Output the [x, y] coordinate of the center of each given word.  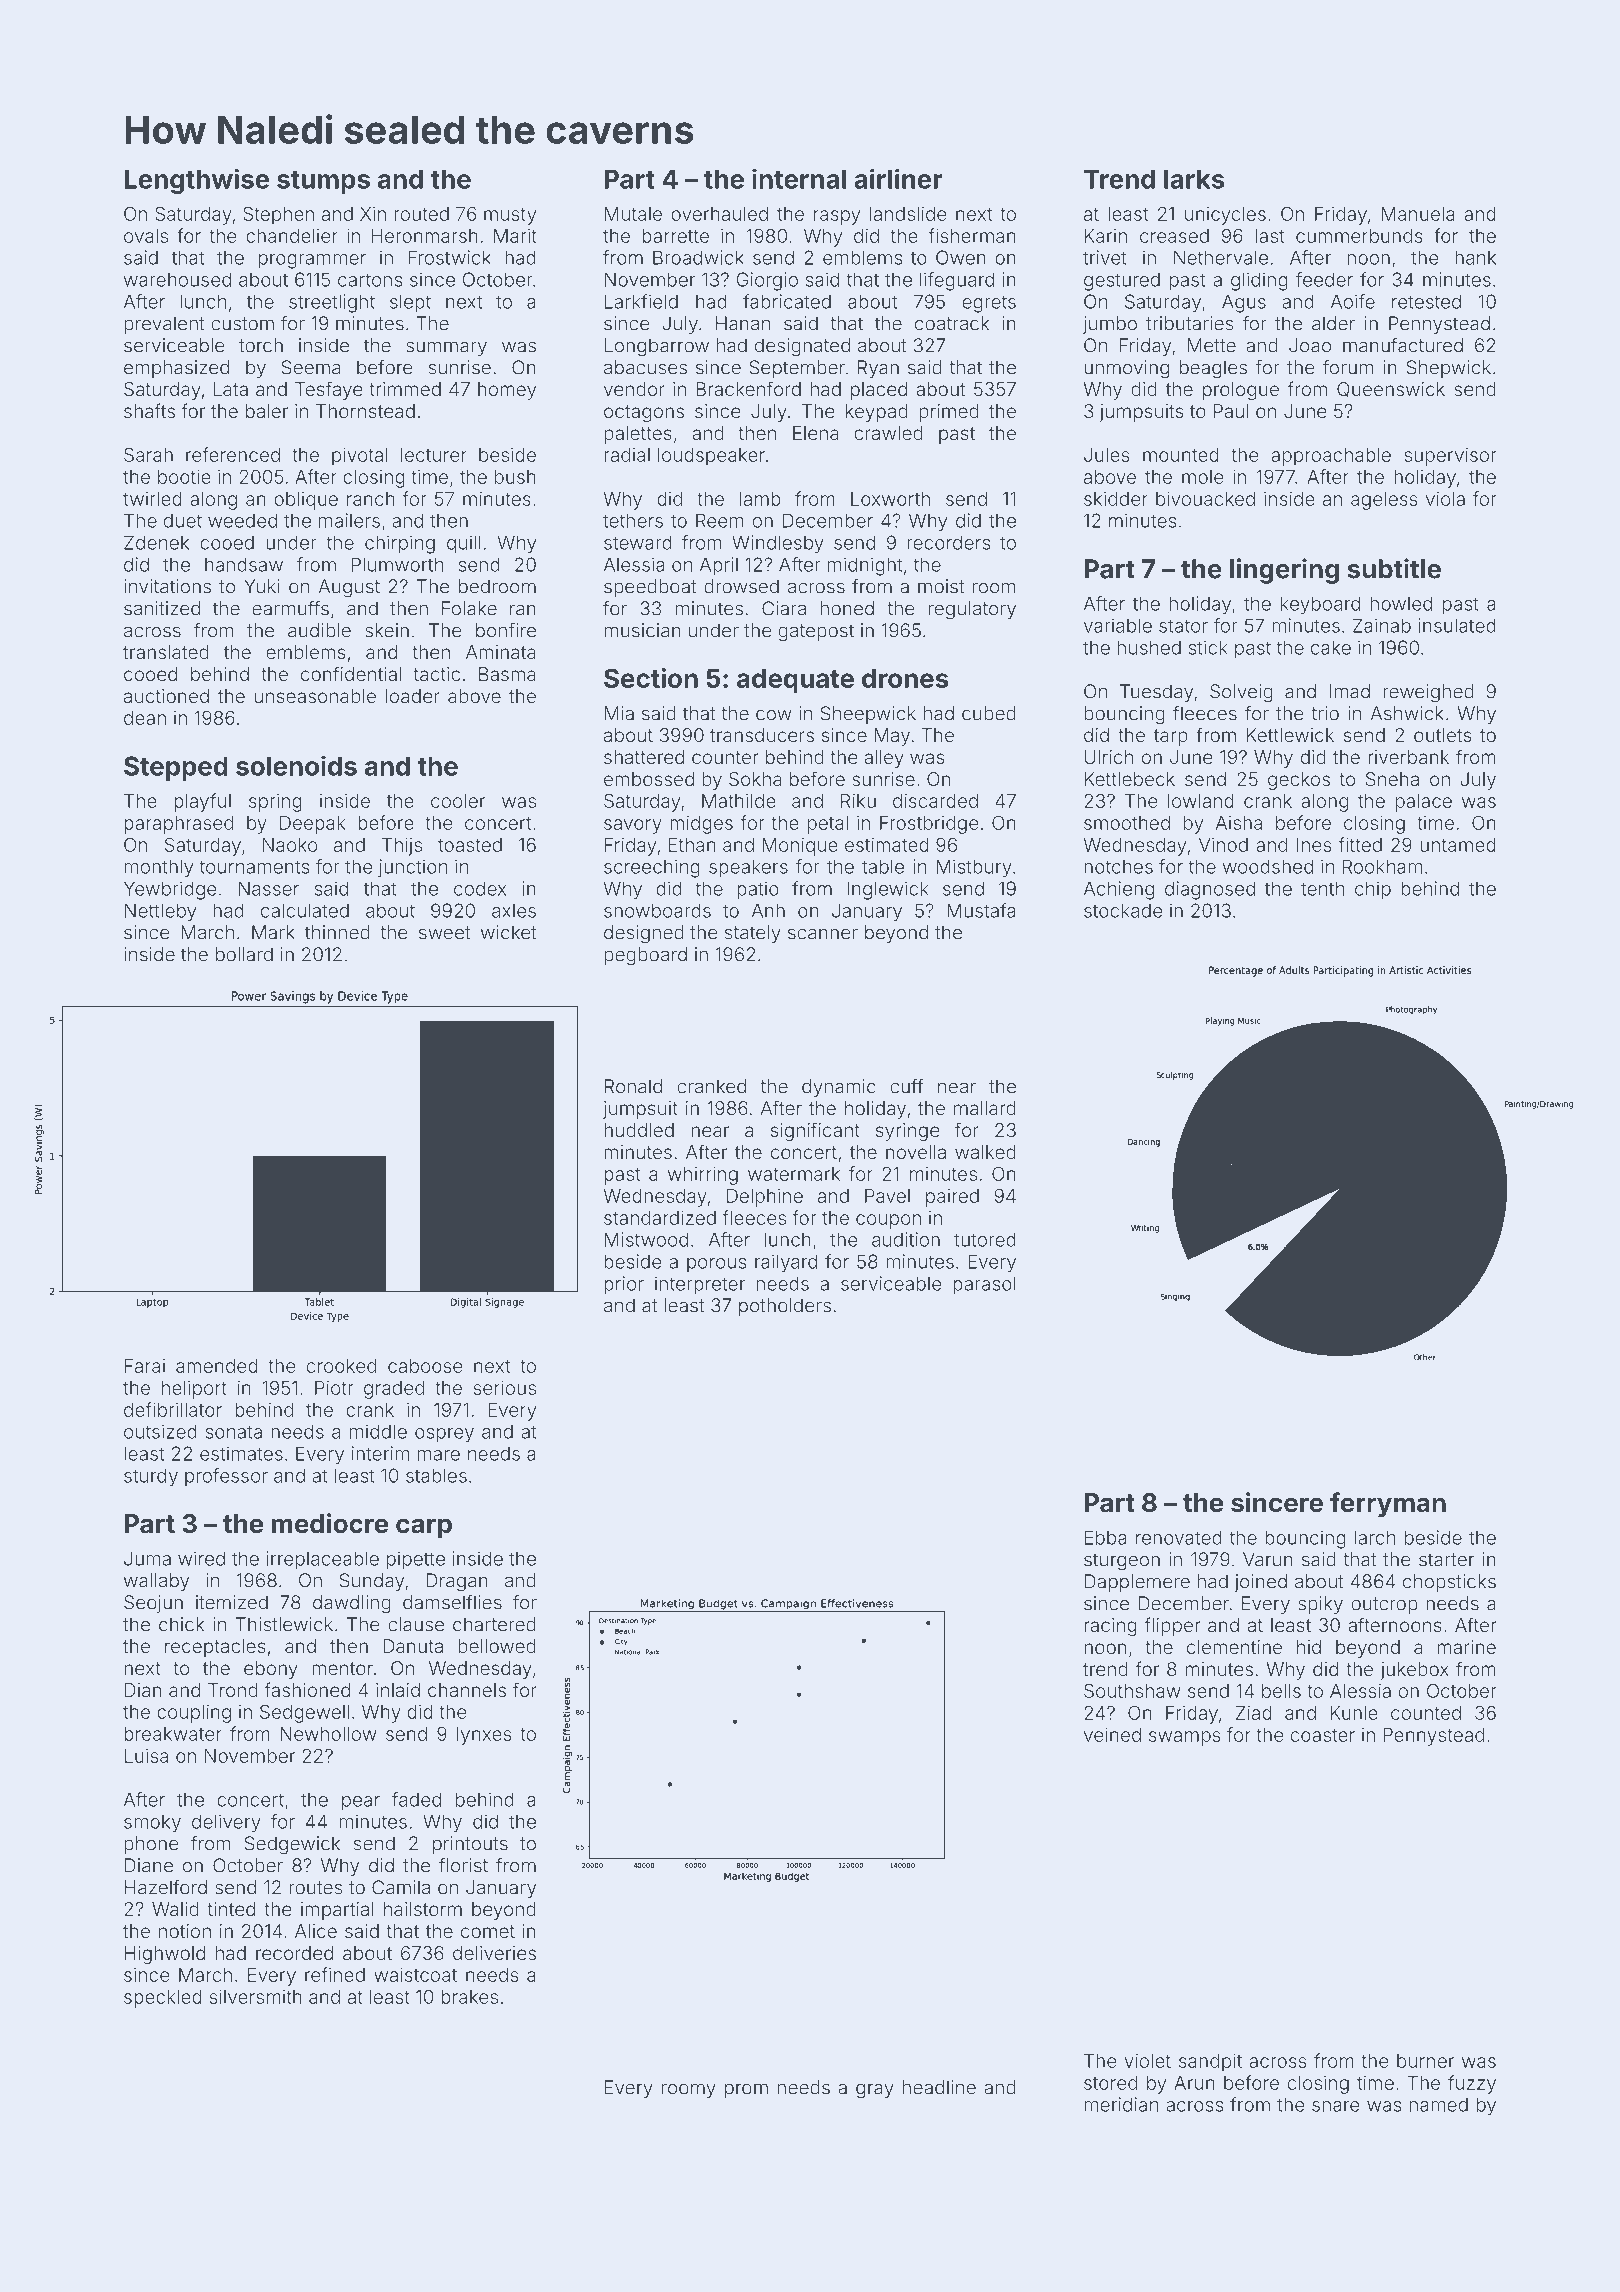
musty [510, 216]
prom [746, 2090]
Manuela [1418, 214]
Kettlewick [1290, 735]
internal [799, 178]
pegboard [645, 956]
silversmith [256, 1996]
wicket [509, 932]
